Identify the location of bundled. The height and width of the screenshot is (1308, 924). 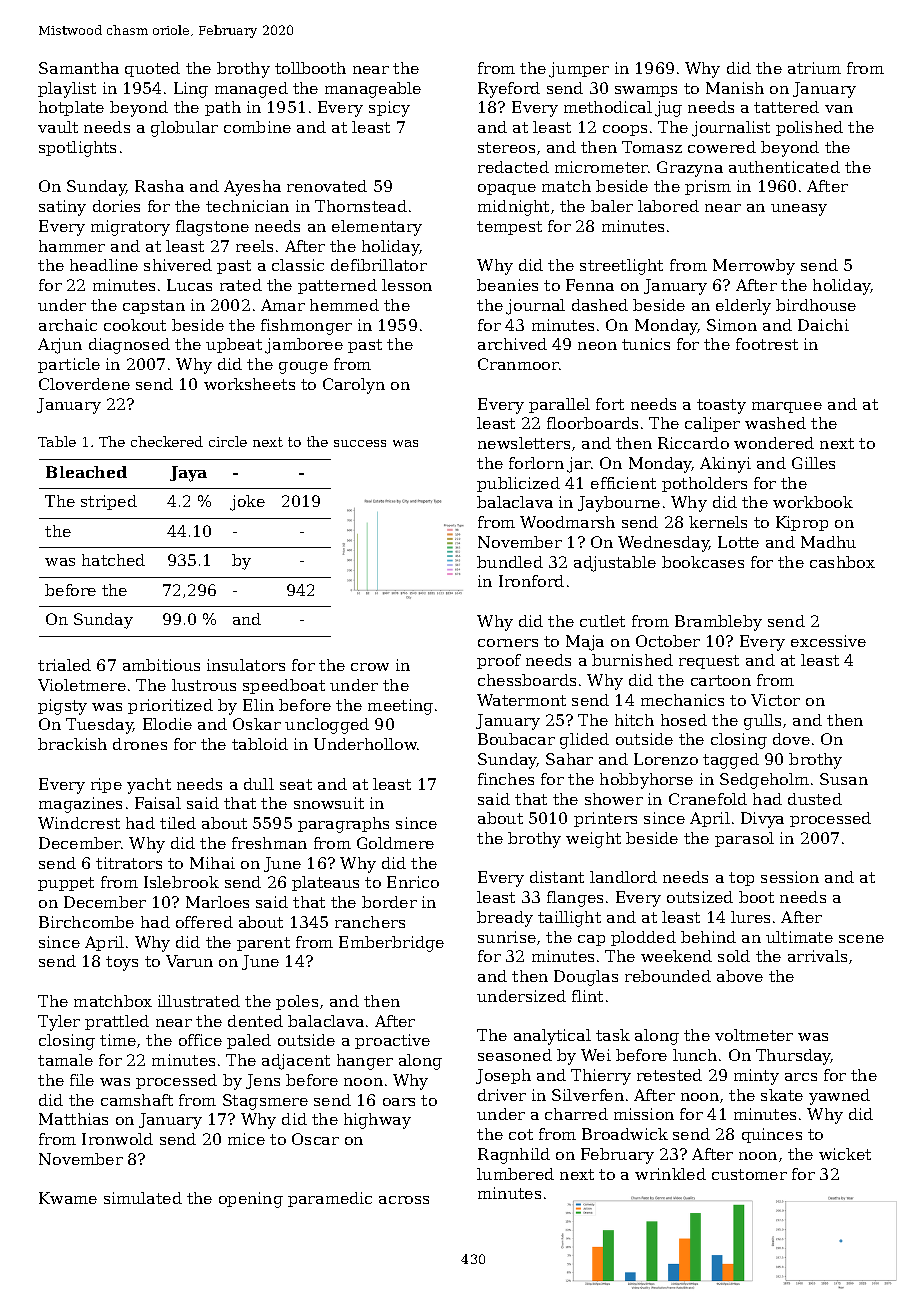
(510, 562).
